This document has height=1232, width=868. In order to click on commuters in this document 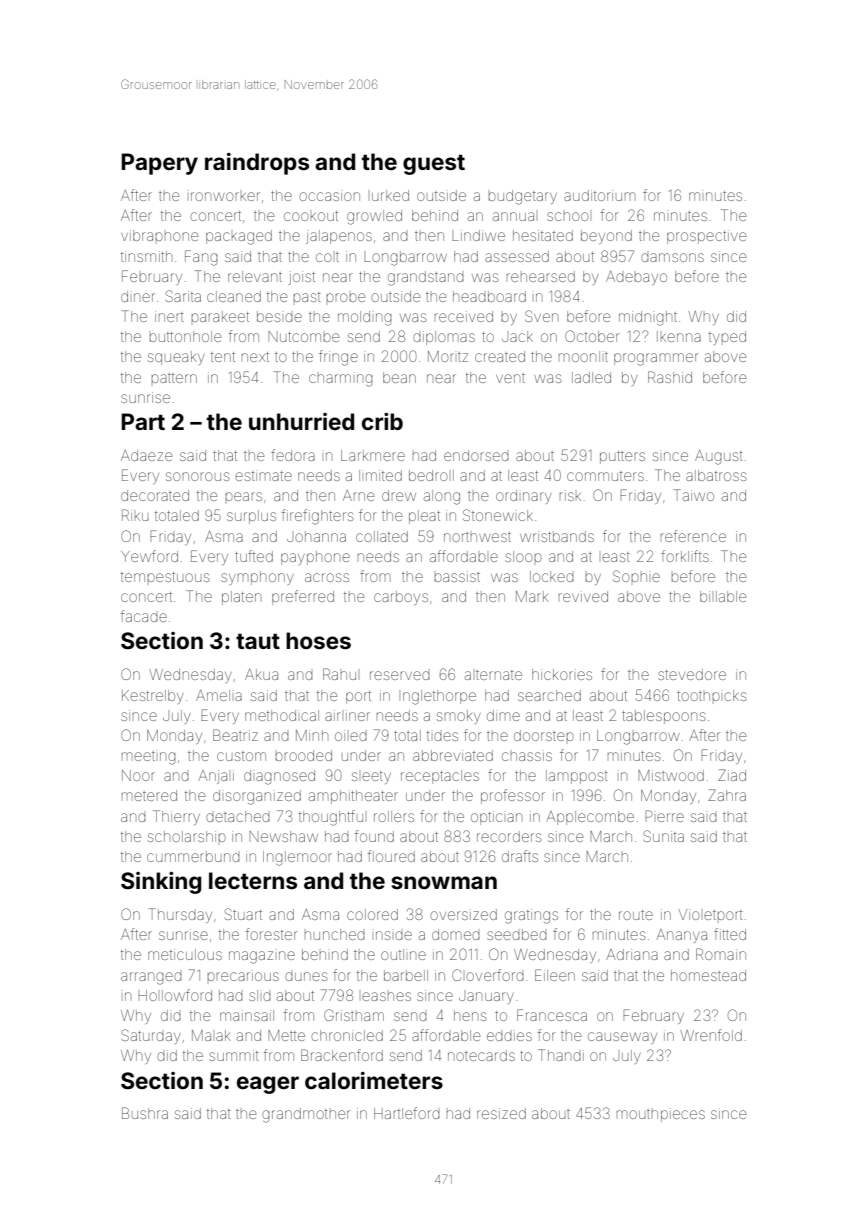, I will do `click(605, 476)`.
